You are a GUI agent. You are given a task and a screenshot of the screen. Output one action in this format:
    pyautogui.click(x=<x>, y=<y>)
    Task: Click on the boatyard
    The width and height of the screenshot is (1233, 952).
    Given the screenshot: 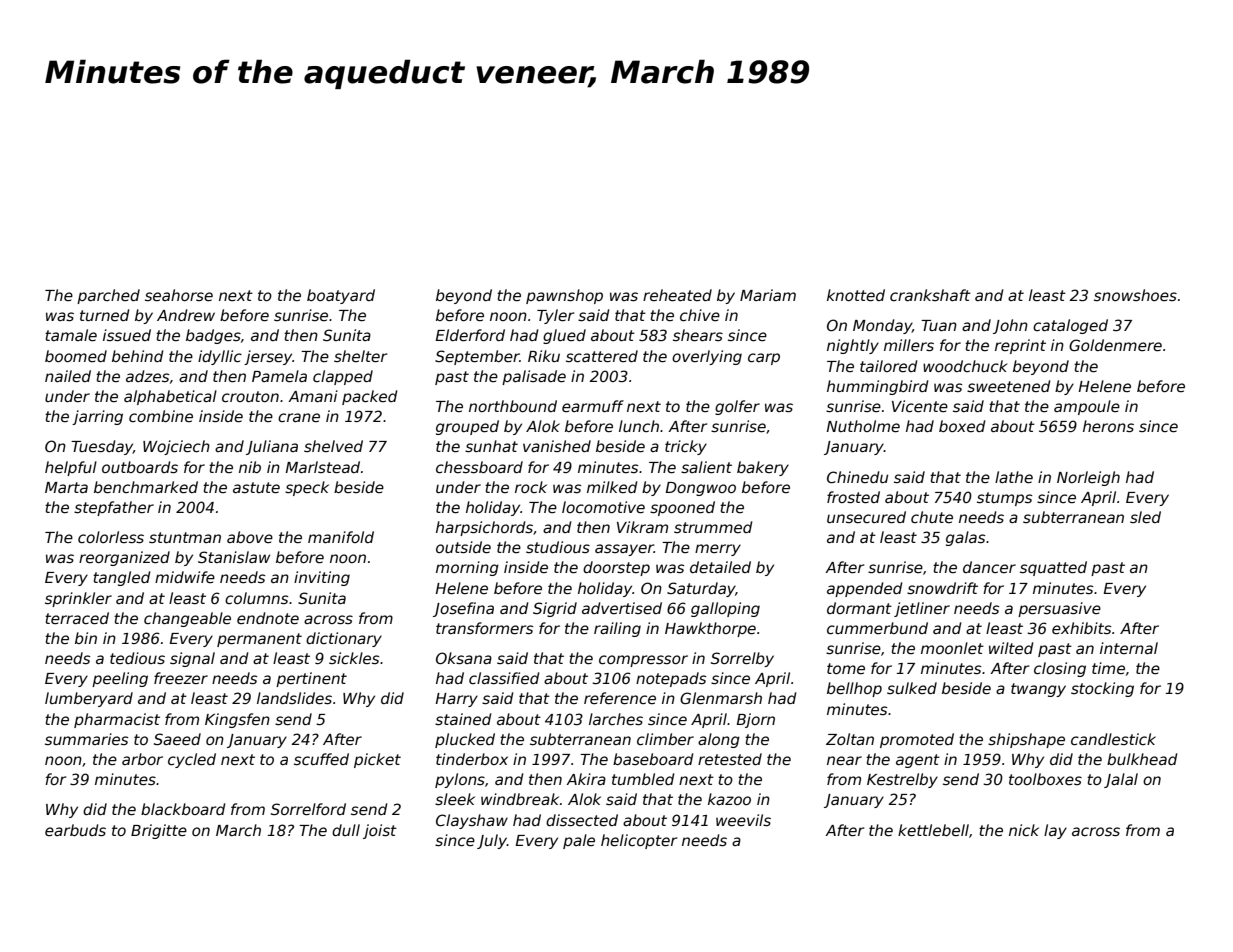 What is the action you would take?
    pyautogui.click(x=341, y=296)
